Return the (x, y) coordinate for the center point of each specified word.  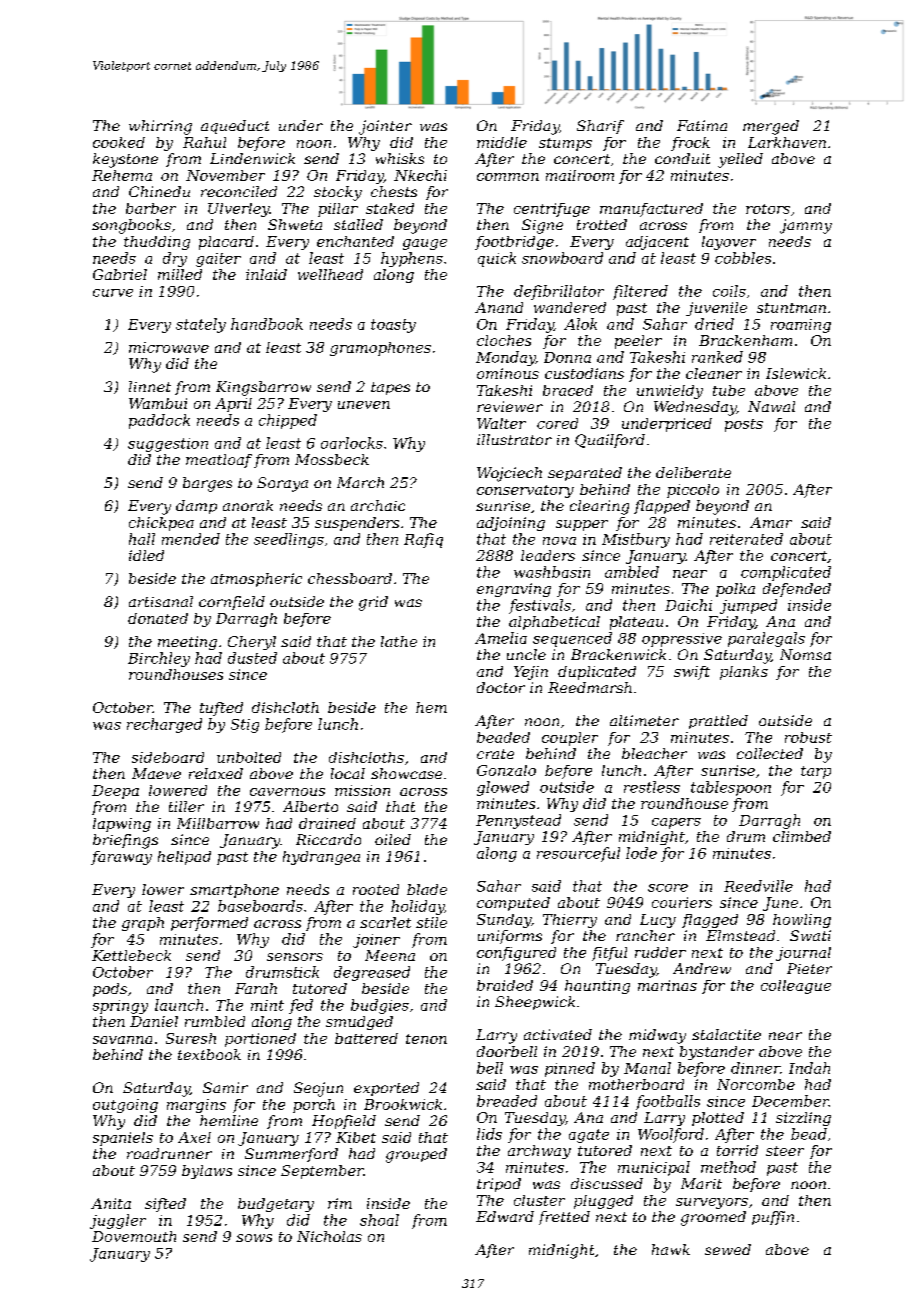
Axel (194, 1137)
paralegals (766, 639)
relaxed (216, 773)
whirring (160, 127)
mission (362, 790)
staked (390, 208)
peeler (638, 342)
